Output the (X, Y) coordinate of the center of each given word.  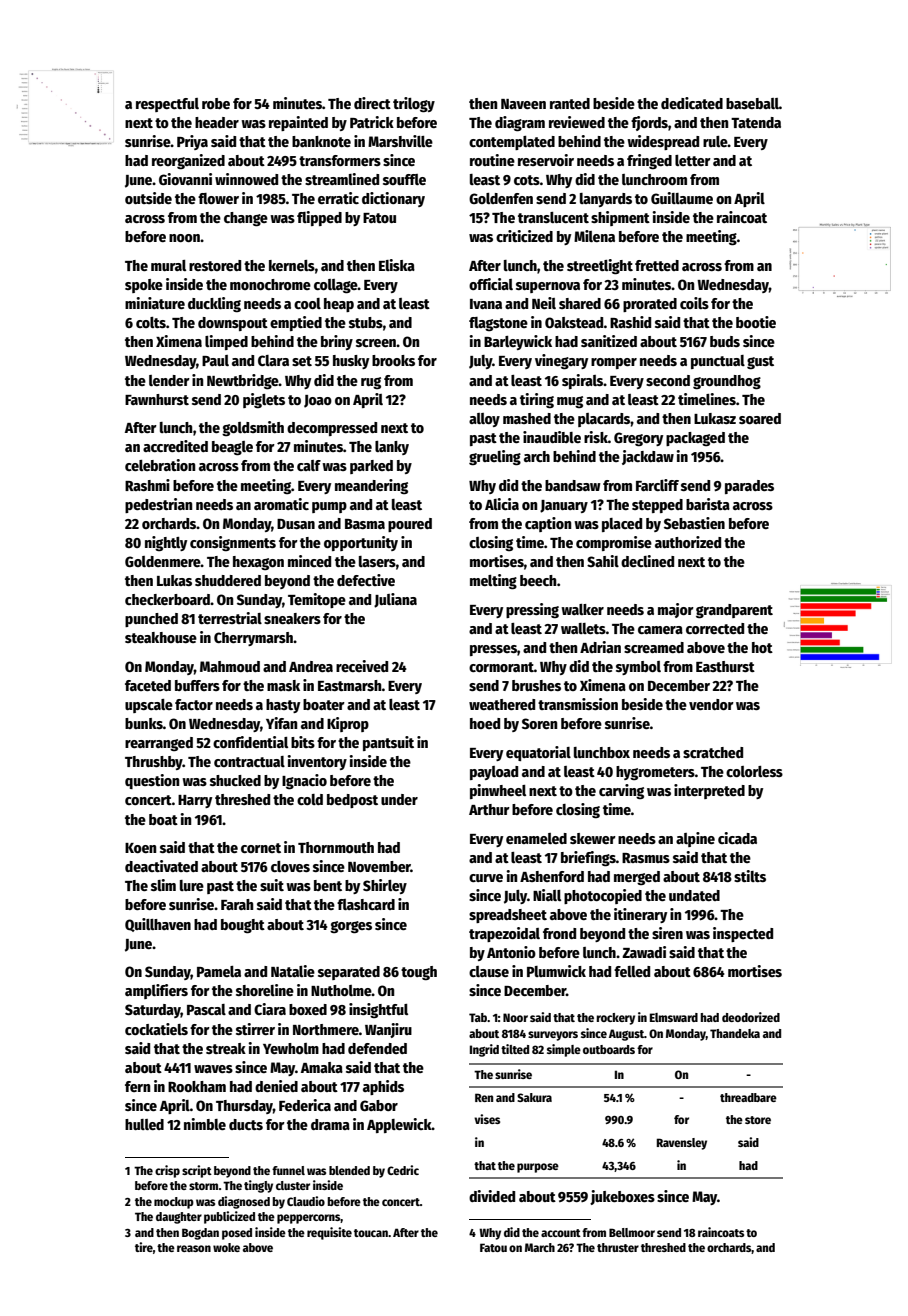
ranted (570, 103)
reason (194, 1248)
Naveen (523, 104)
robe (216, 103)
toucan (371, 1233)
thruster (618, 1247)
